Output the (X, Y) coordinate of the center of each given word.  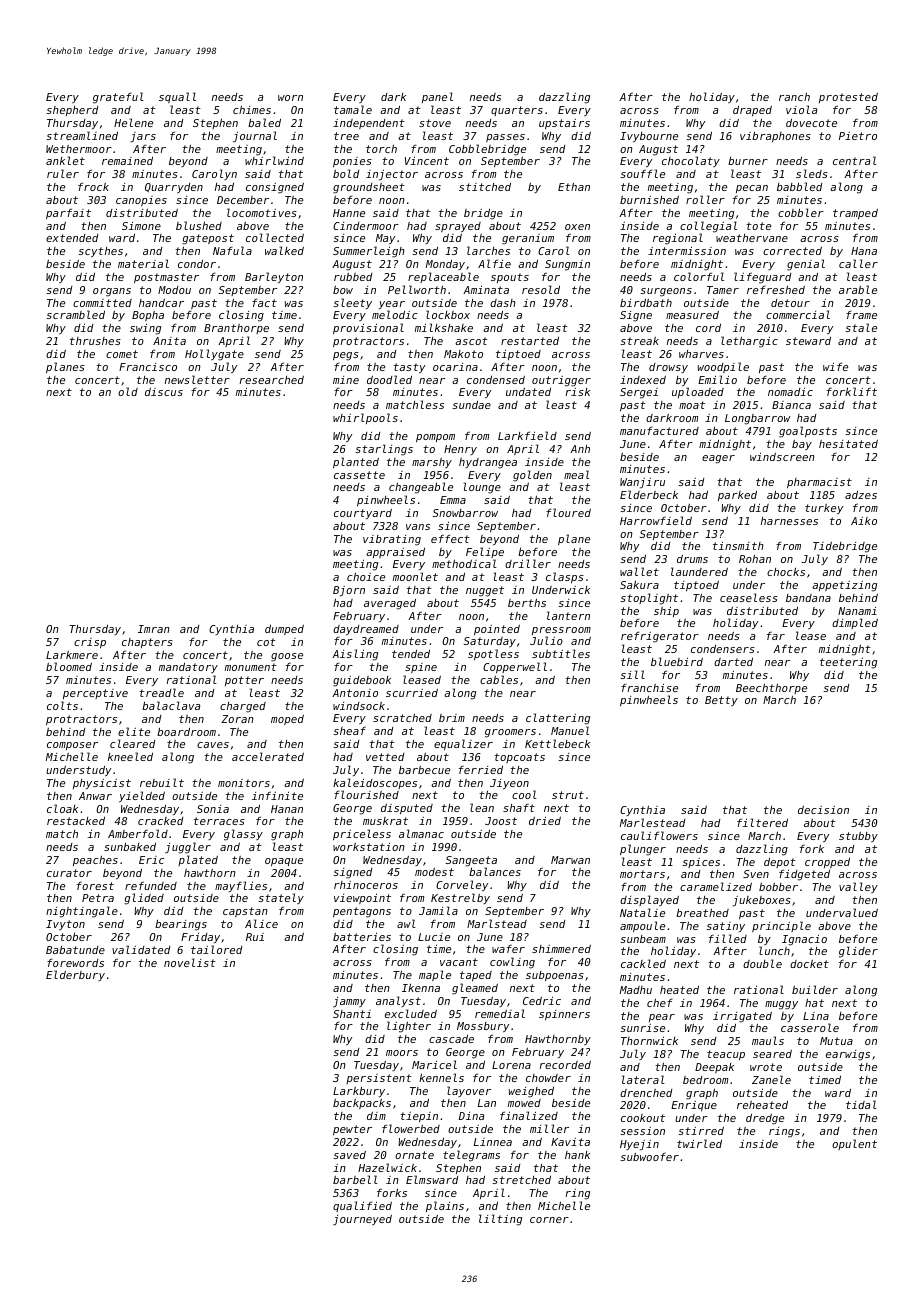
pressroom (561, 632)
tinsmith (738, 546)
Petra (98, 898)
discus (164, 392)
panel (437, 97)
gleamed (475, 989)
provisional (368, 328)
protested (848, 98)
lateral (643, 1079)
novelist (190, 962)
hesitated (848, 444)
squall (177, 97)
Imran (154, 629)
